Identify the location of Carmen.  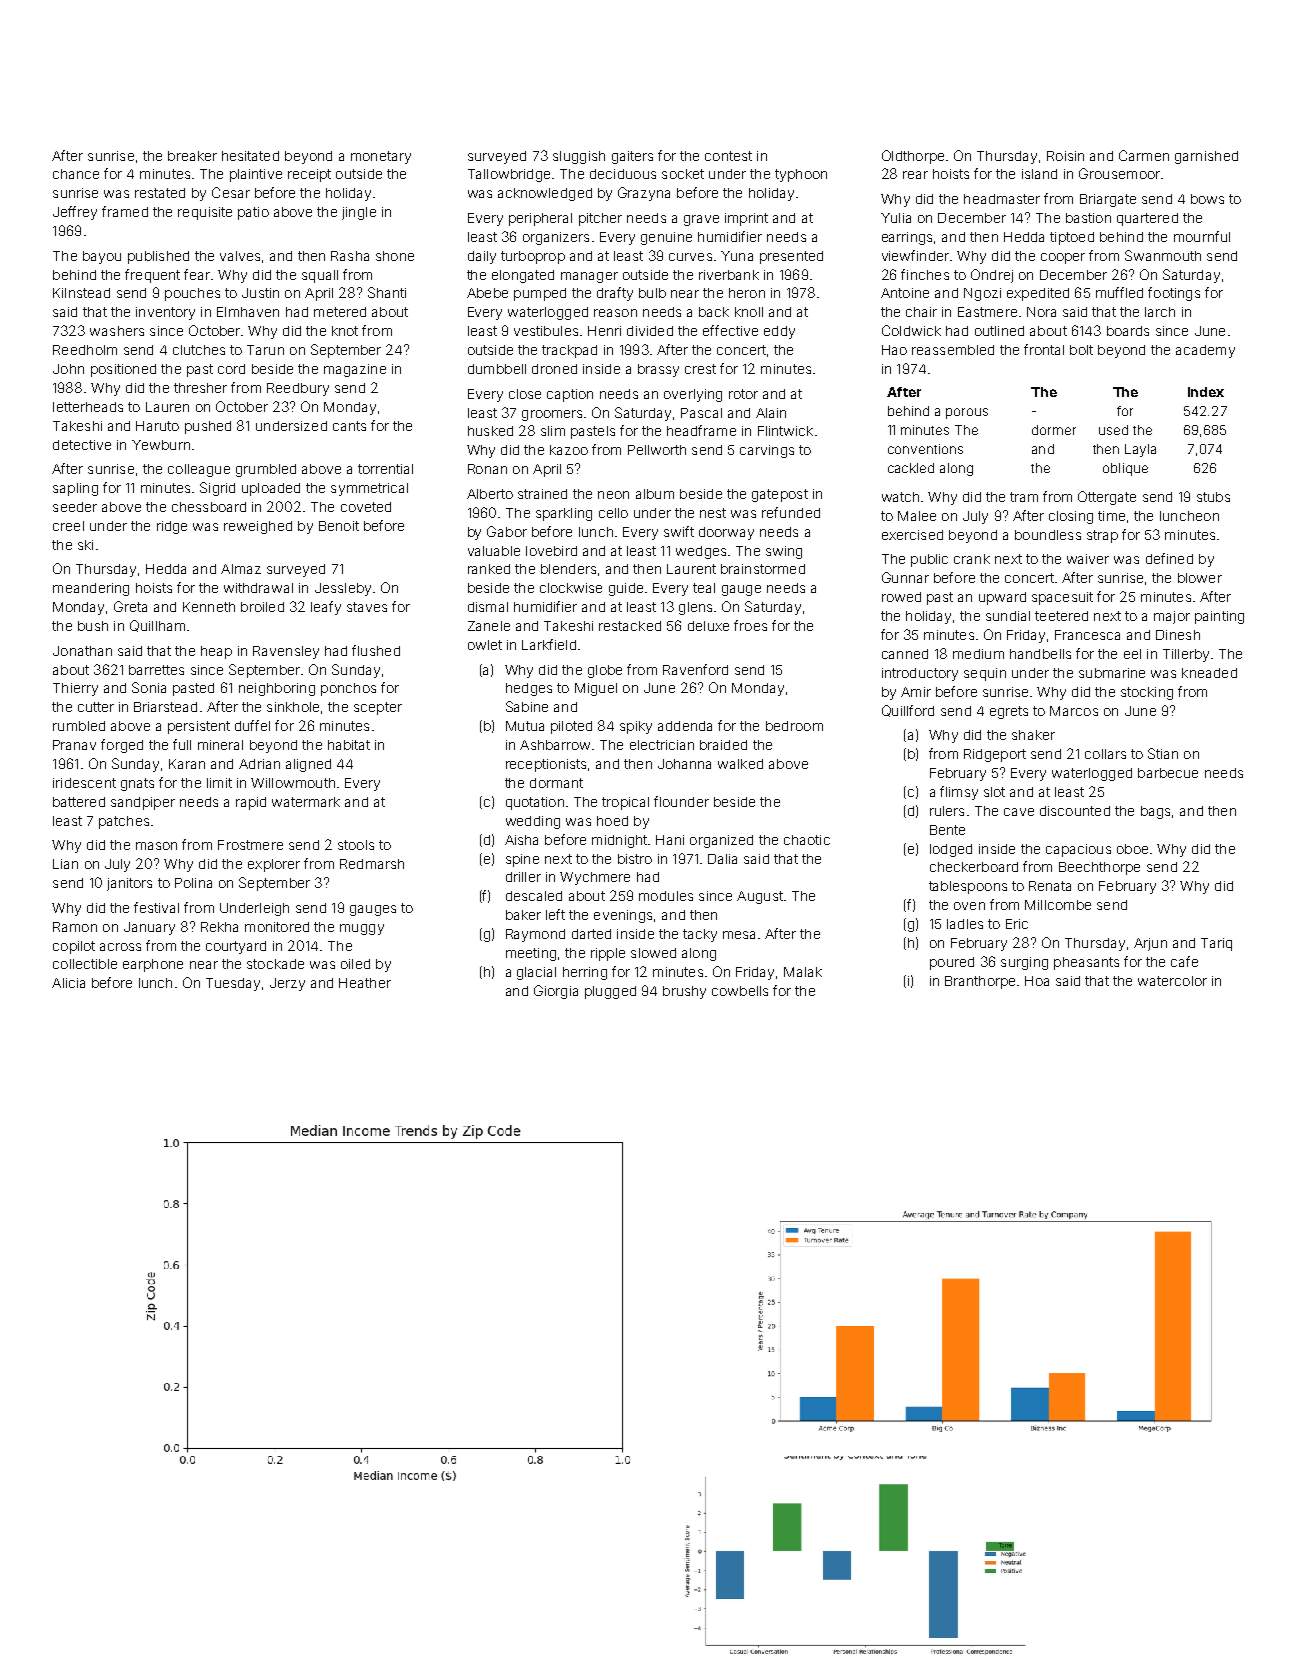
(1144, 155).
